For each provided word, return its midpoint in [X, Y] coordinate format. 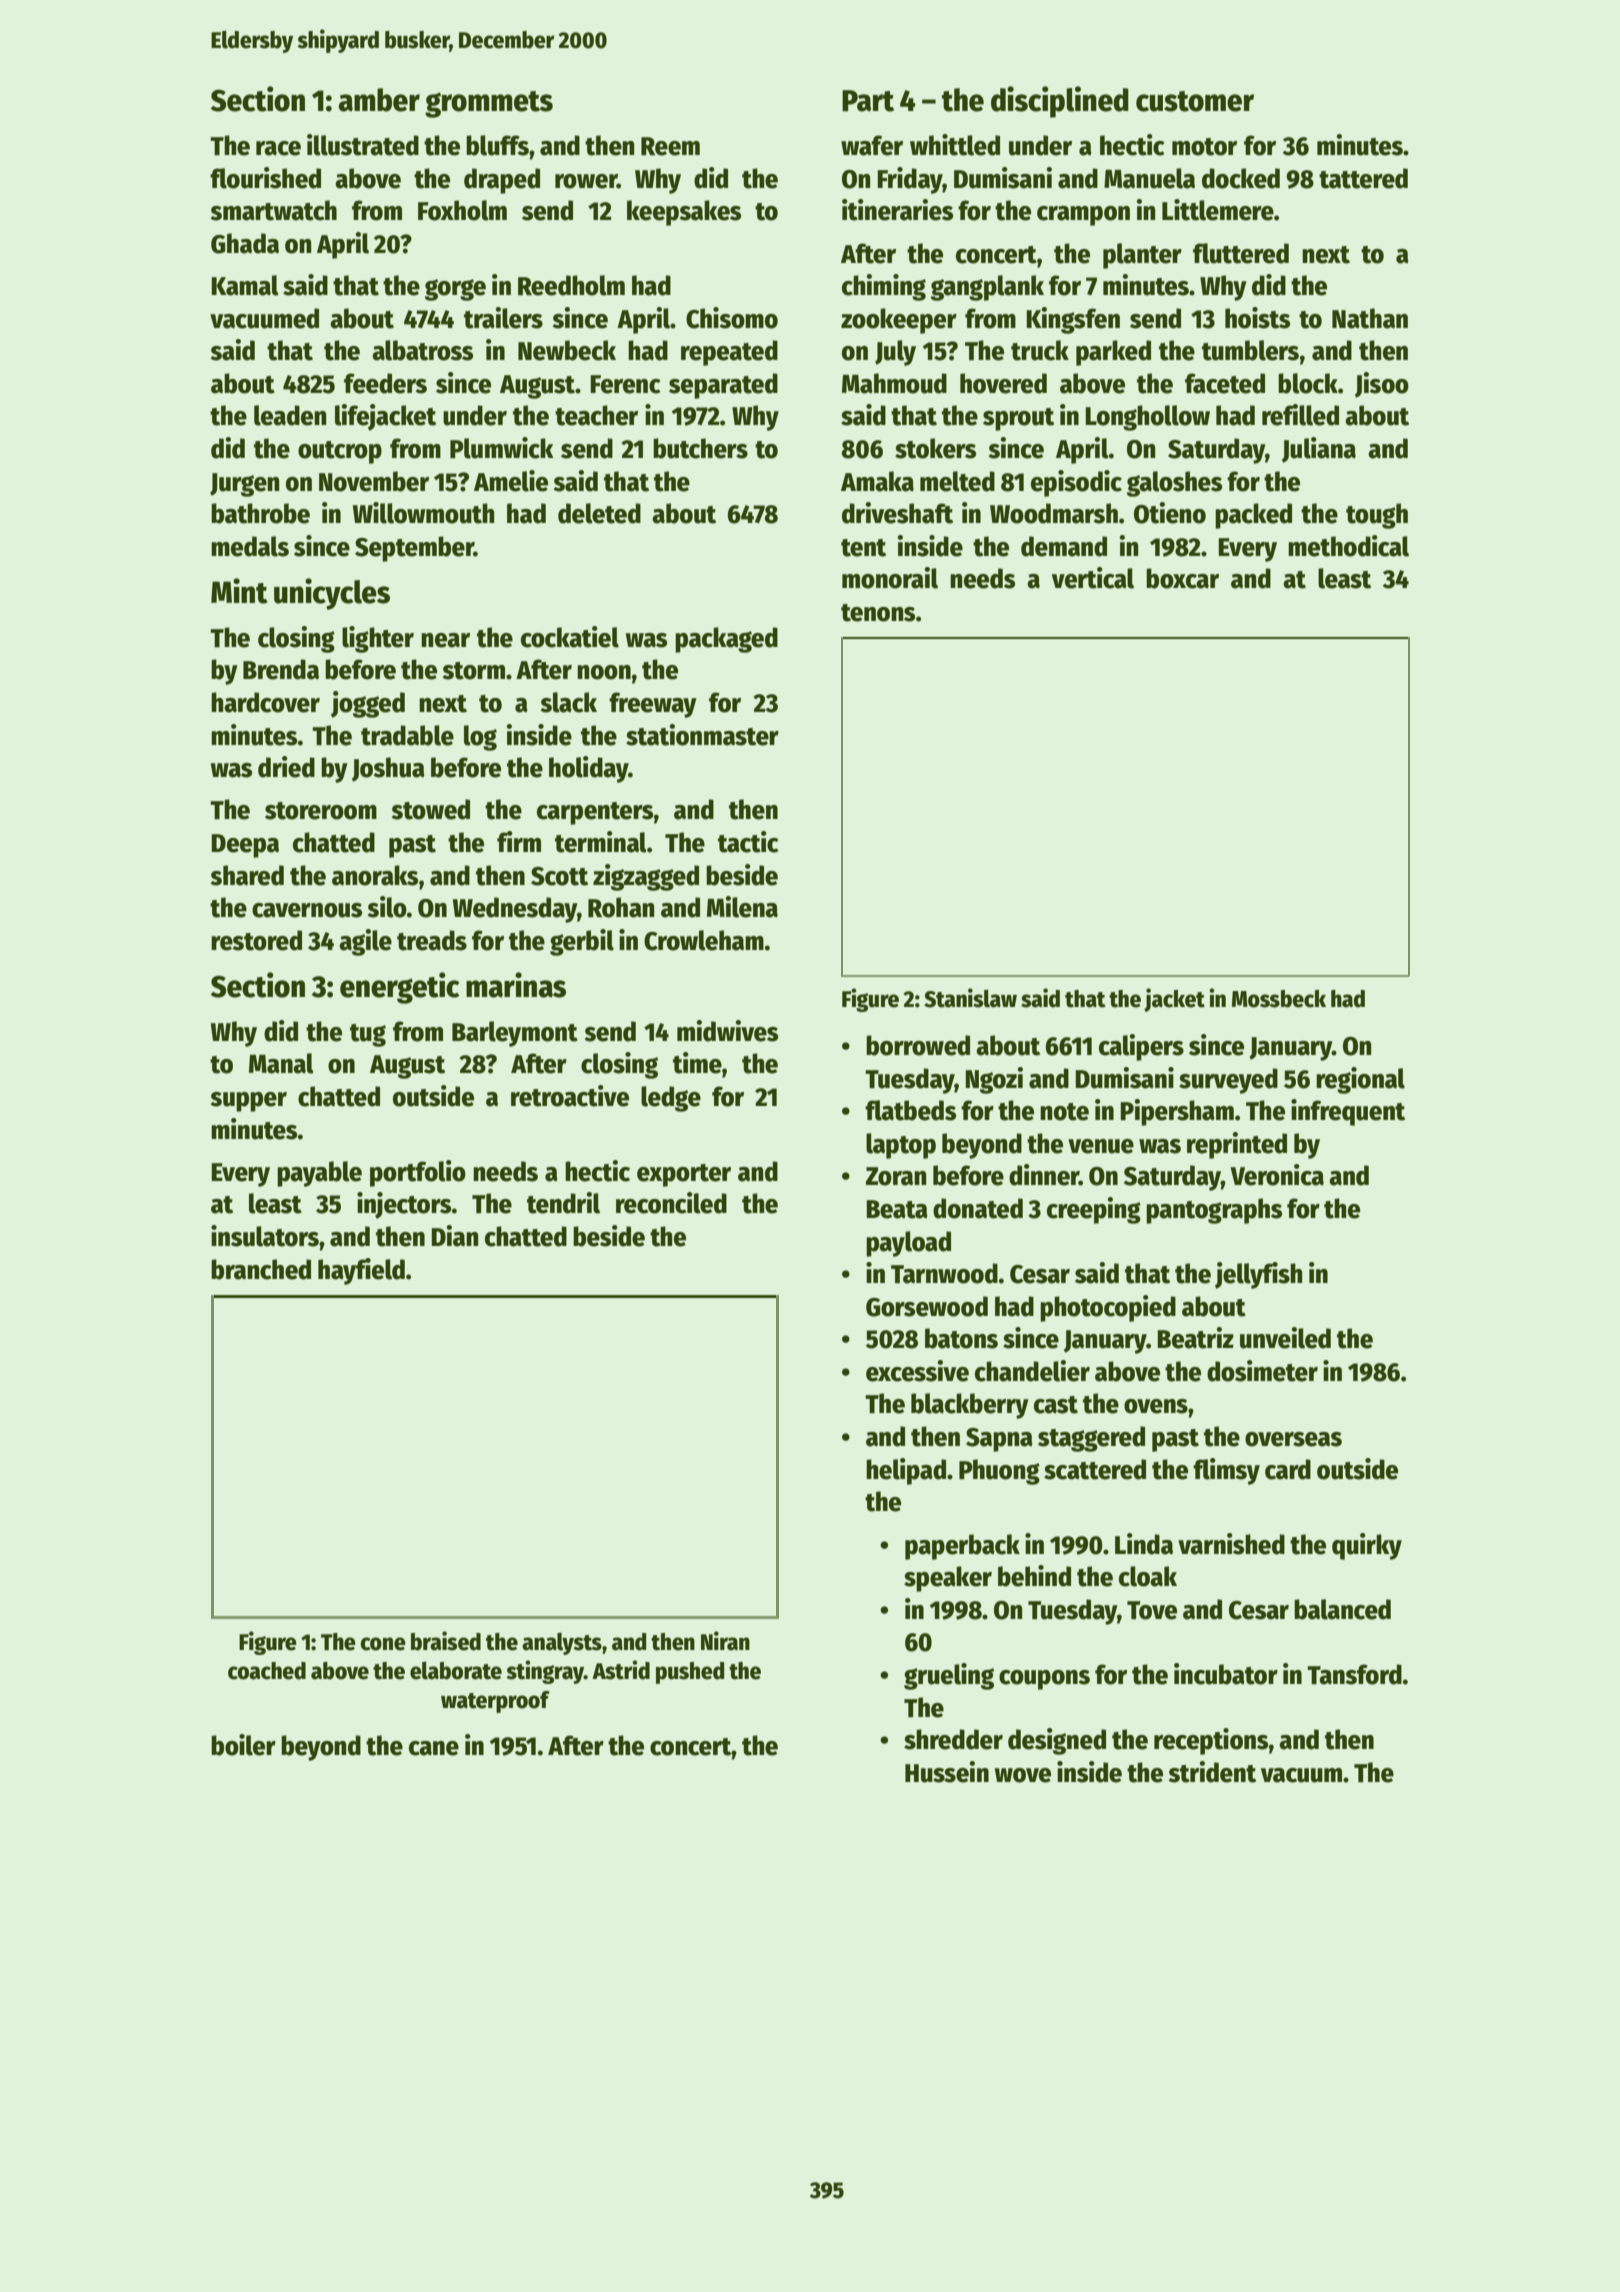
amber [379, 100]
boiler [243, 1745]
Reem [670, 146]
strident [1212, 1772]
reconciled [671, 1203]
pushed [690, 1673]
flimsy [1226, 1471]
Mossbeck [1279, 999]
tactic [748, 842]
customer [1195, 101]
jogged [368, 704]
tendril [563, 1203]
